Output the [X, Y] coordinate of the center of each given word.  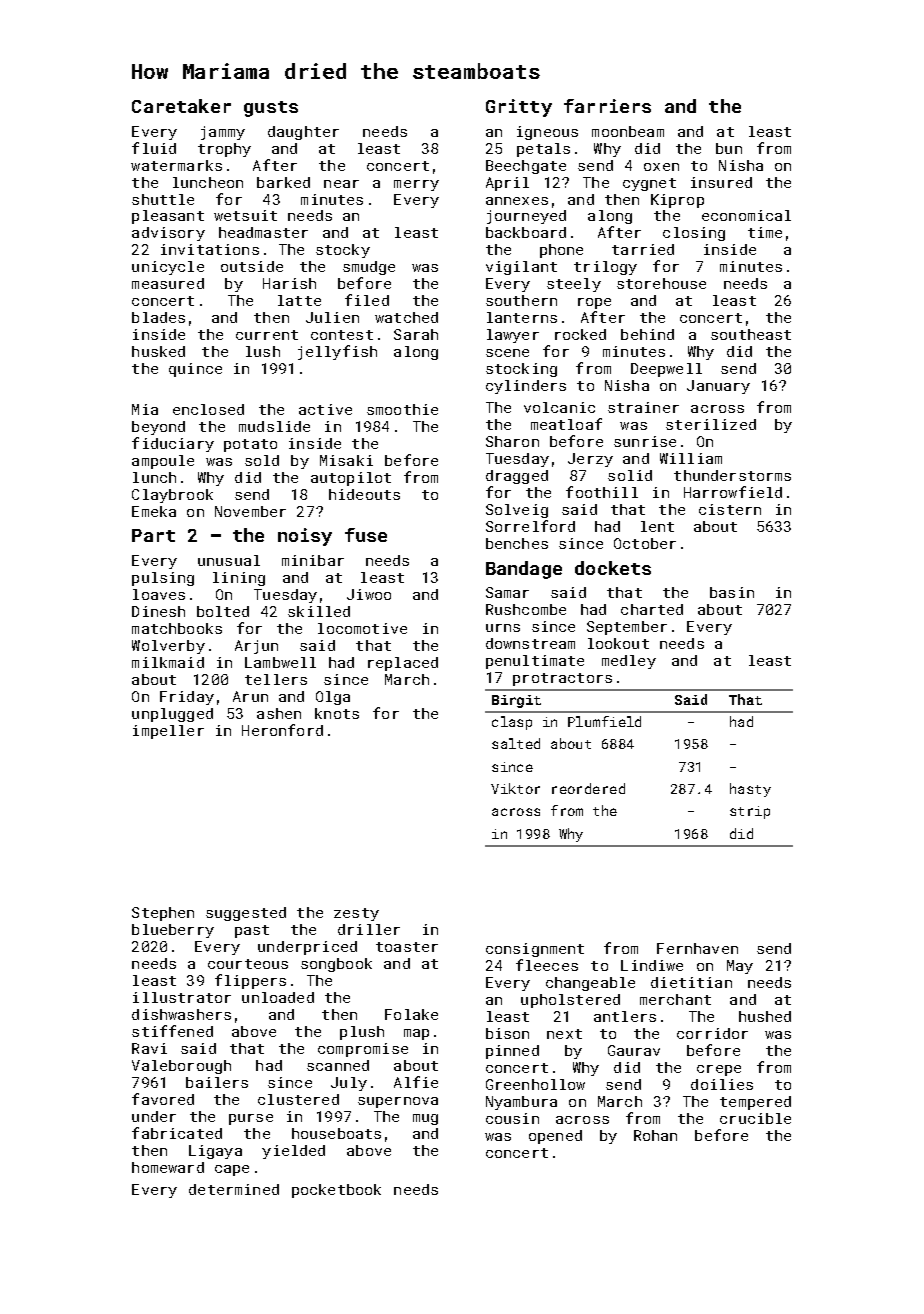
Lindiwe [652, 965]
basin [732, 592]
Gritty [519, 108]
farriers [607, 106]
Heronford [282, 730]
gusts [271, 109]
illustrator [182, 997]
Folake [411, 1014]
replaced [403, 664]
